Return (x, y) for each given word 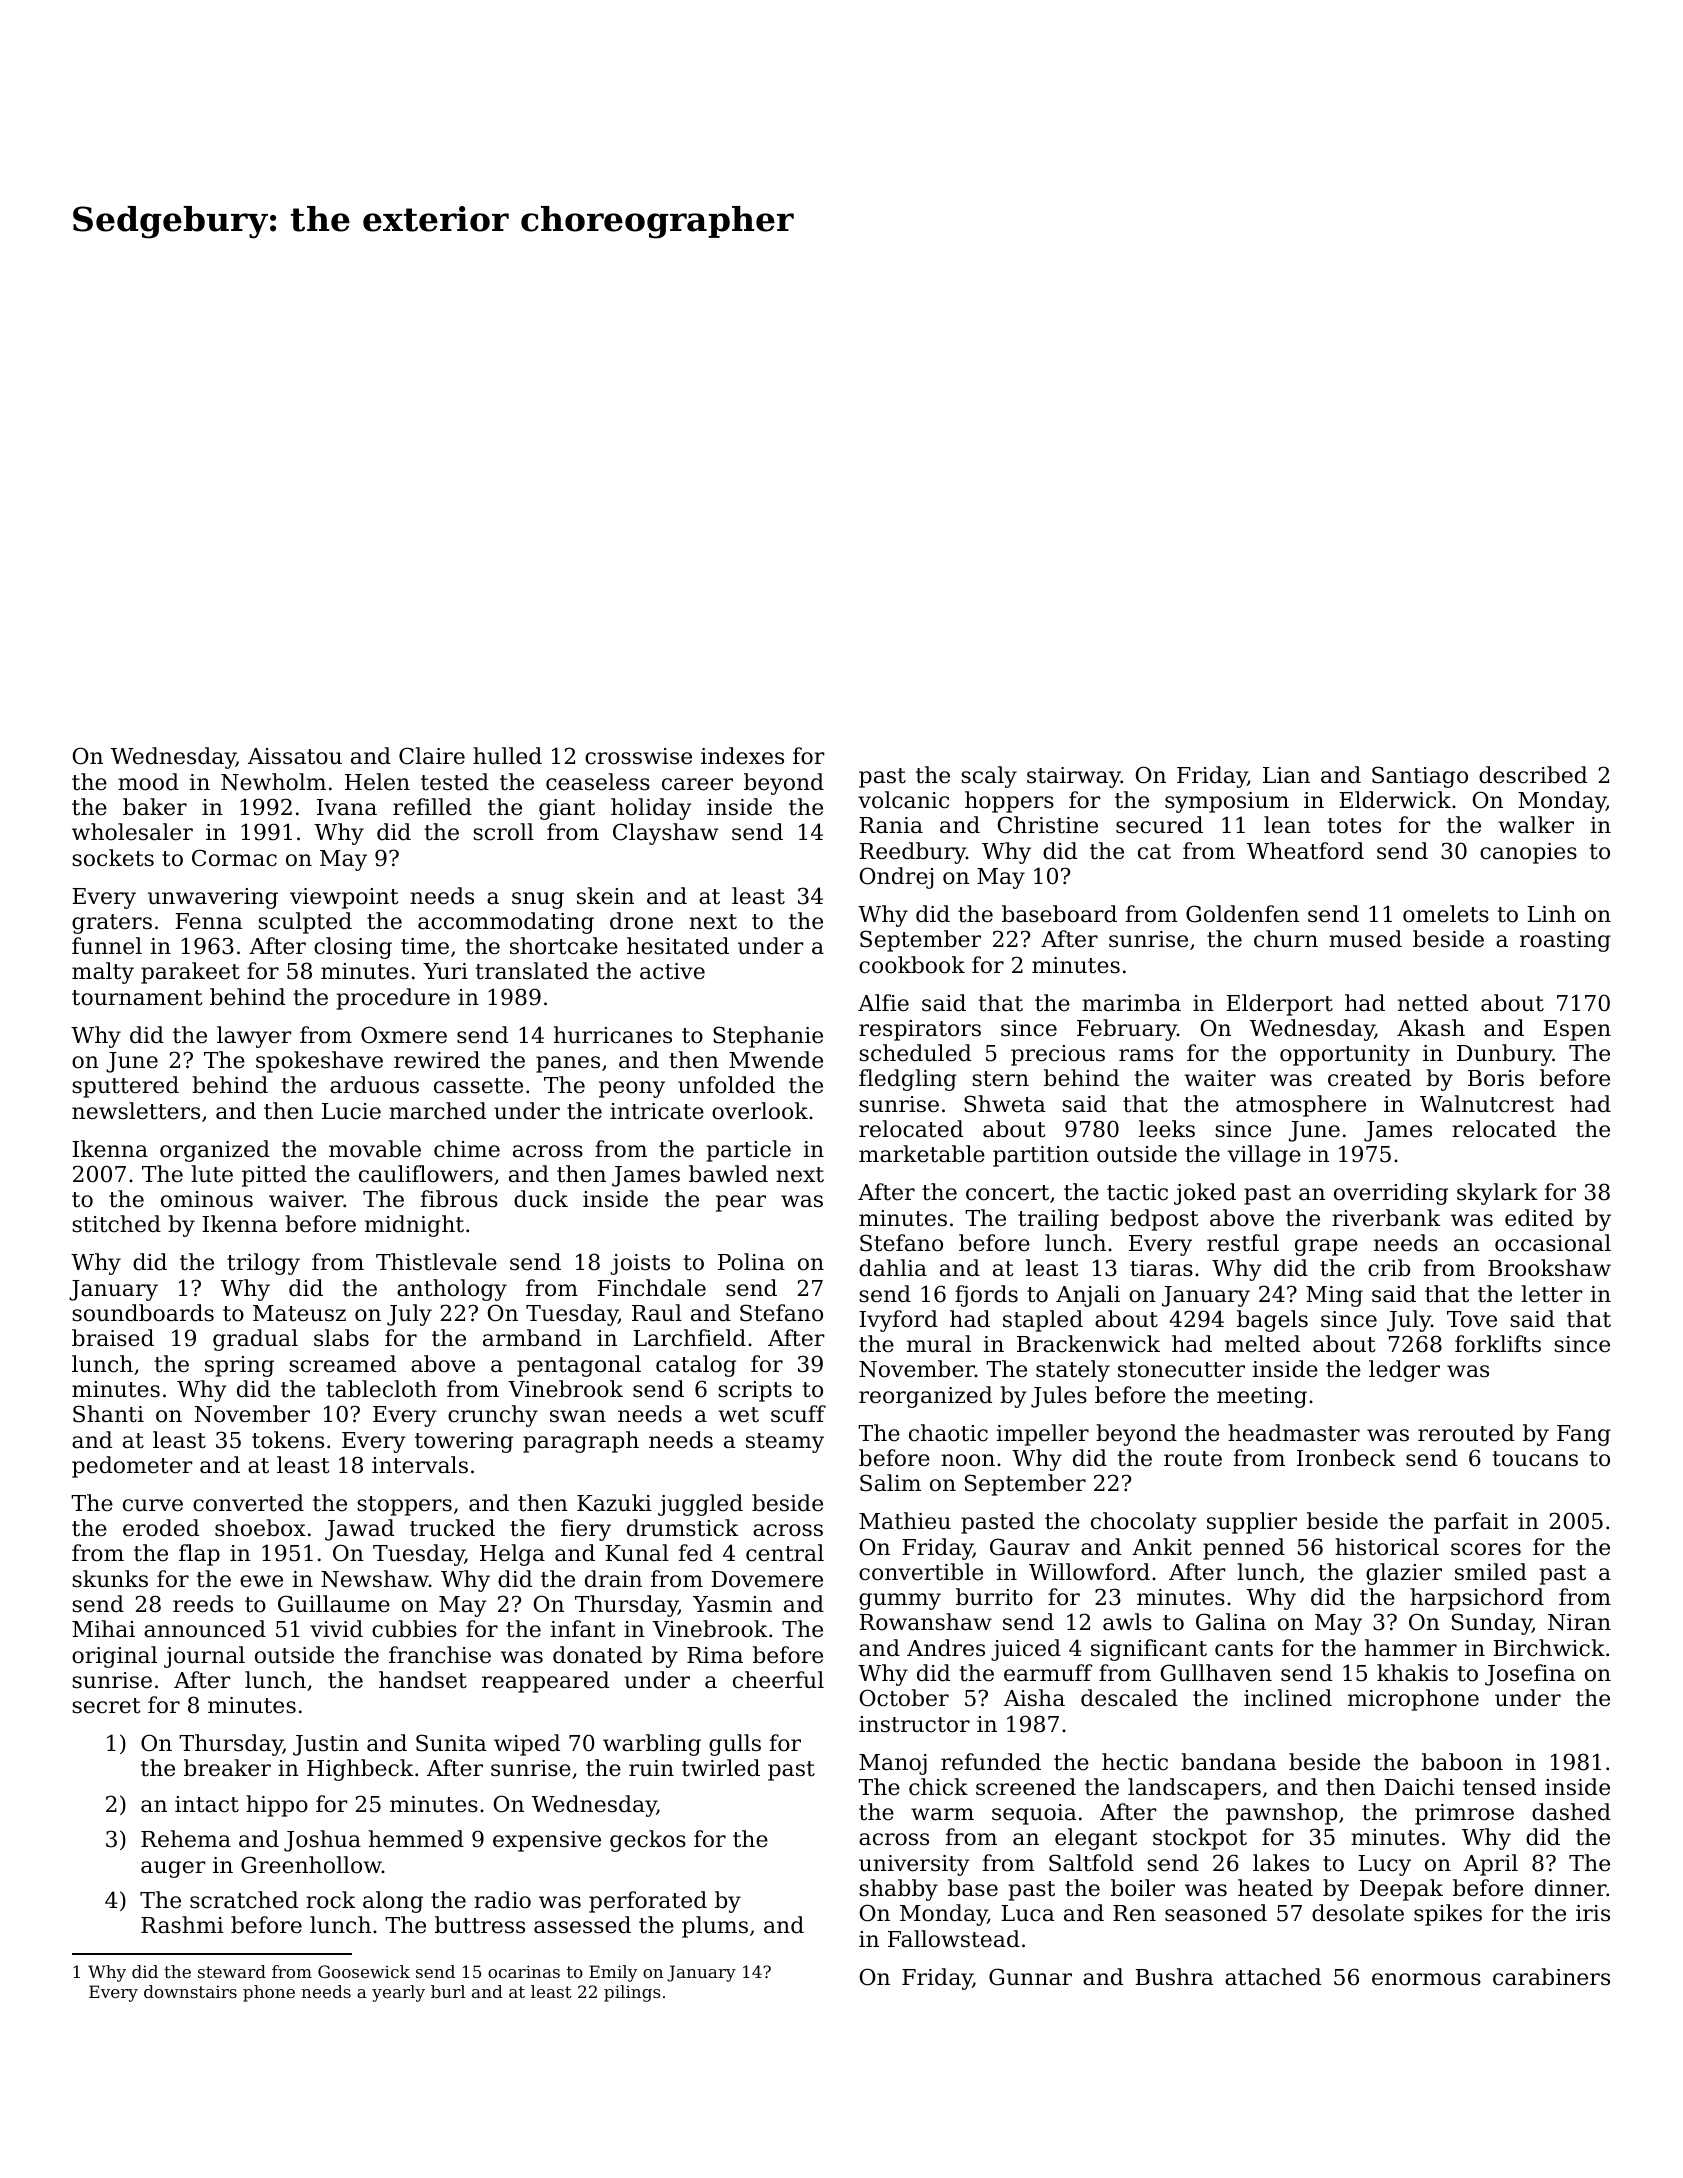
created (1369, 1078)
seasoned (1216, 1913)
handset (423, 1680)
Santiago (1420, 777)
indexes (742, 756)
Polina (751, 1262)
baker (155, 807)
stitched (116, 1224)
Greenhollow (311, 1865)
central (785, 1553)
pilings (632, 1993)
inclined (1288, 1698)
